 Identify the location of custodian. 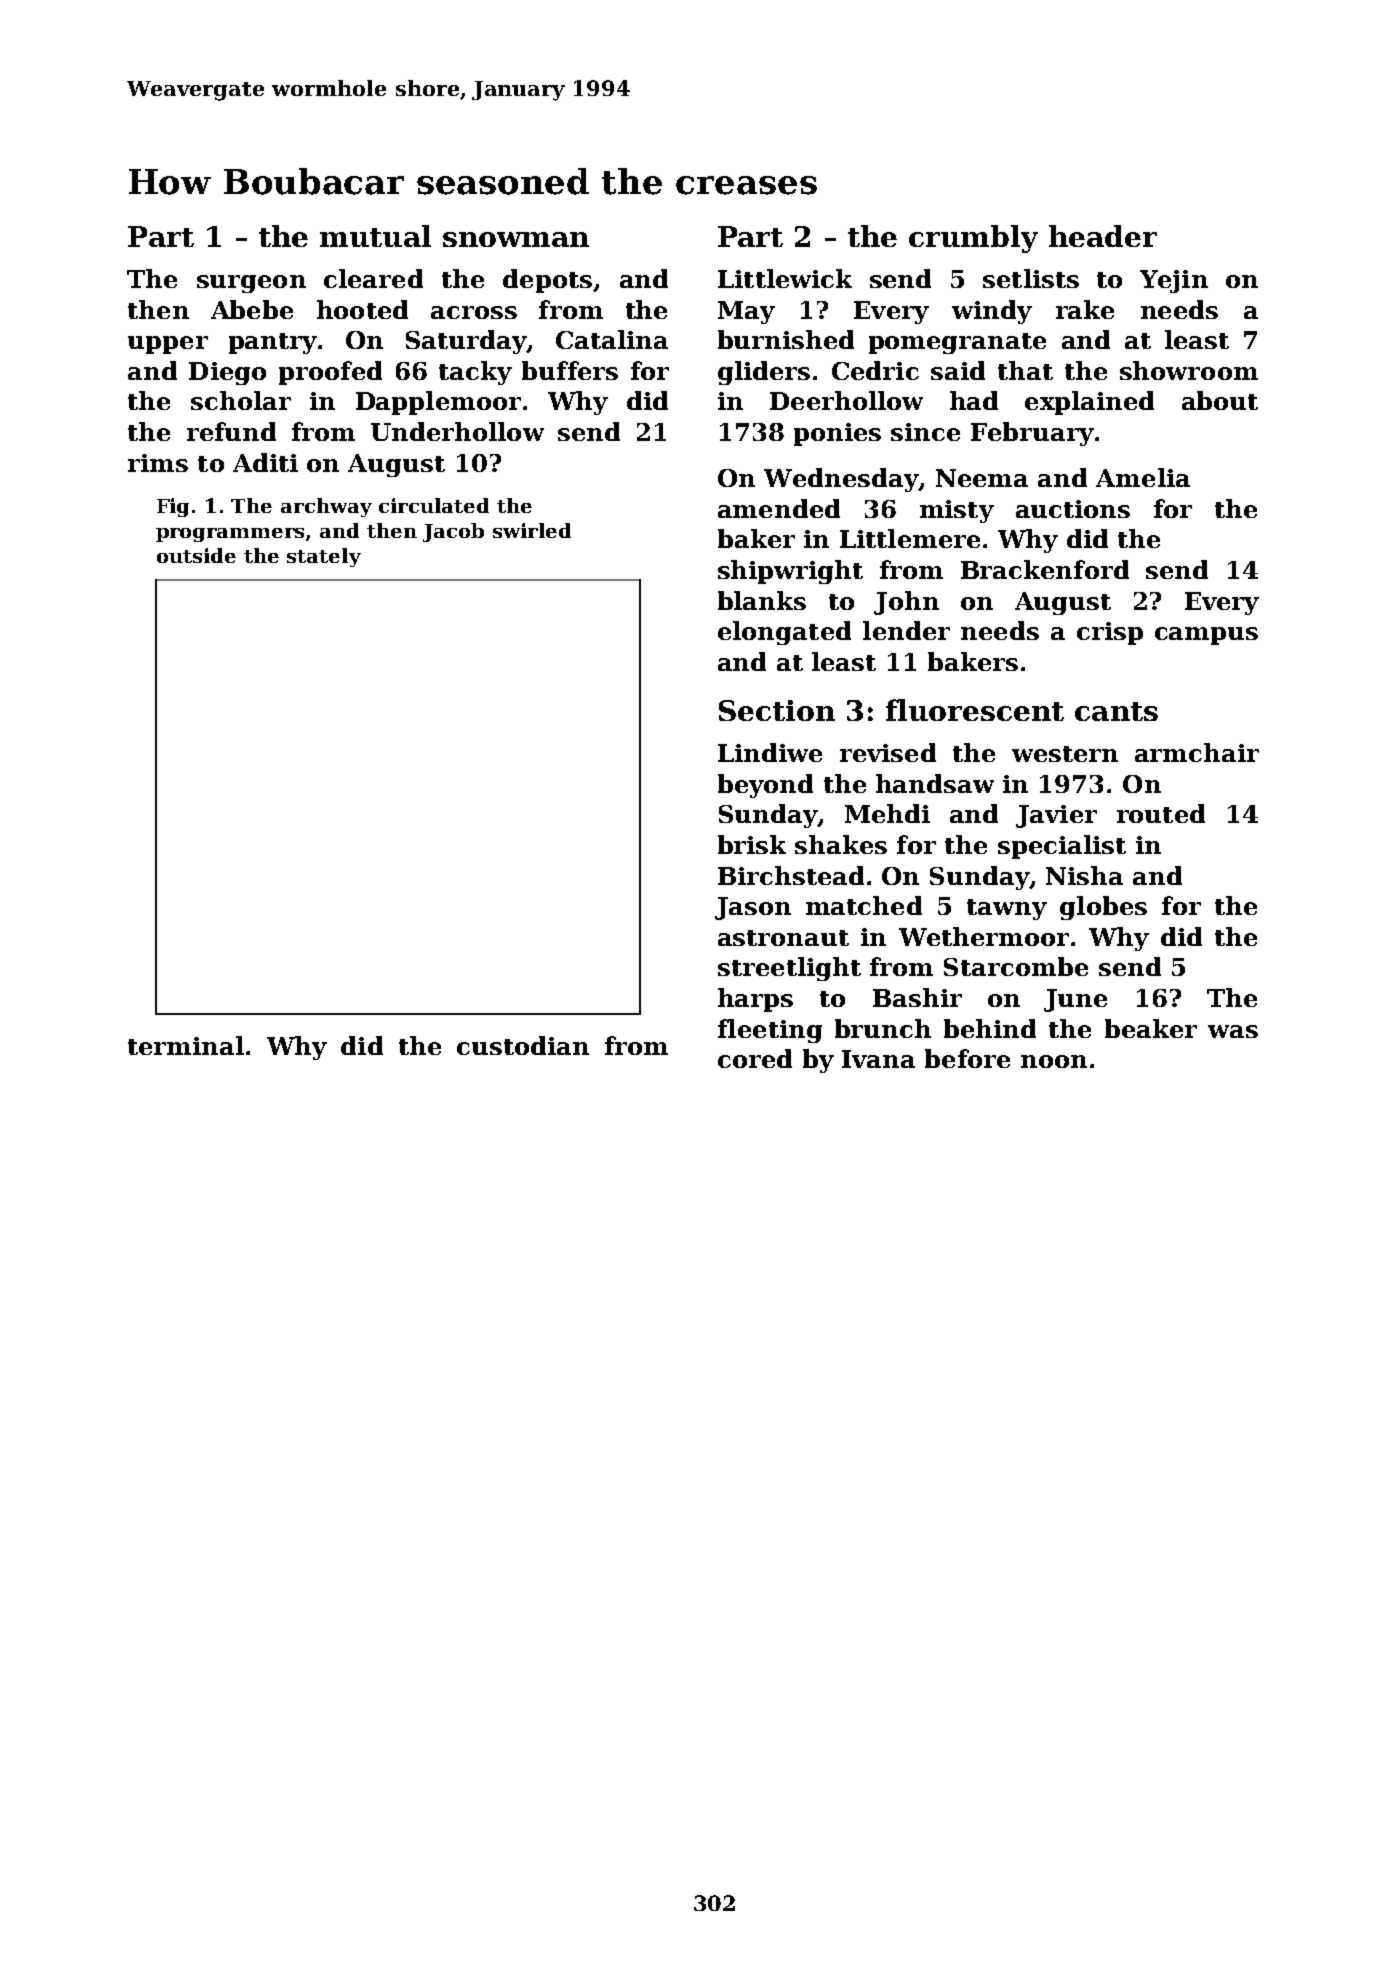
(523, 1045).
